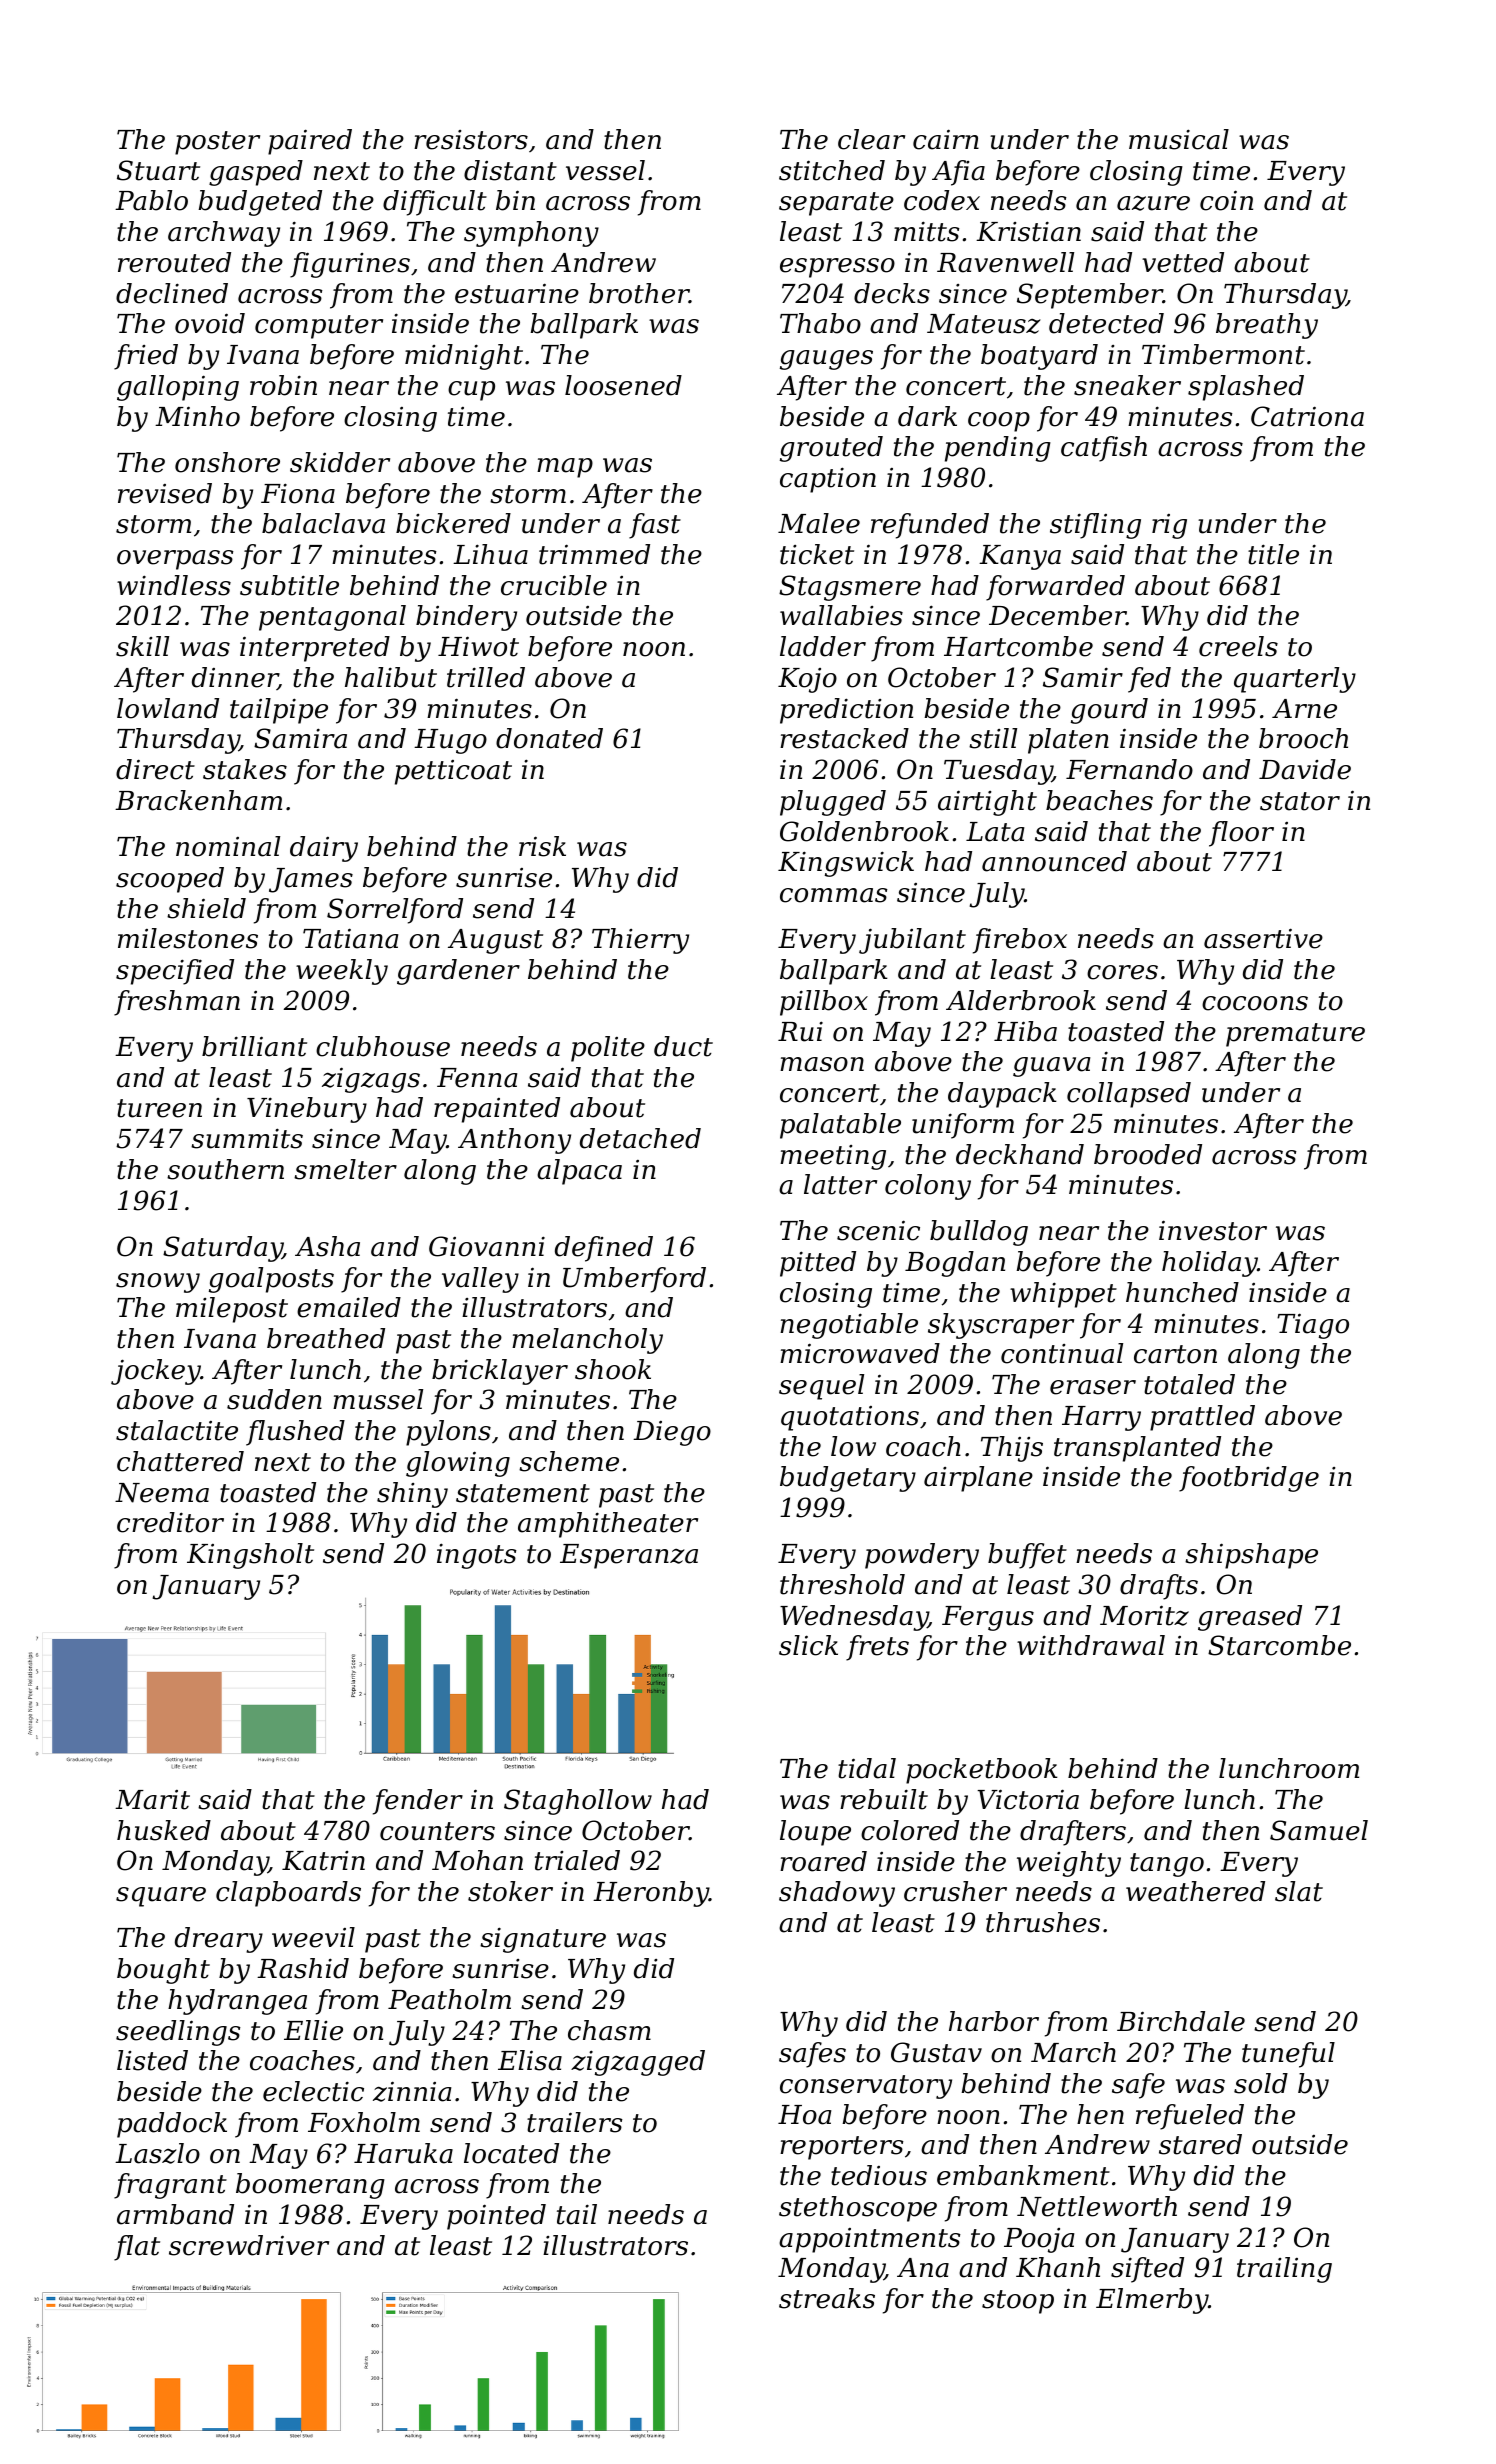  What do you see at coordinates (565, 468) in the screenshot?
I see `map` at bounding box center [565, 468].
